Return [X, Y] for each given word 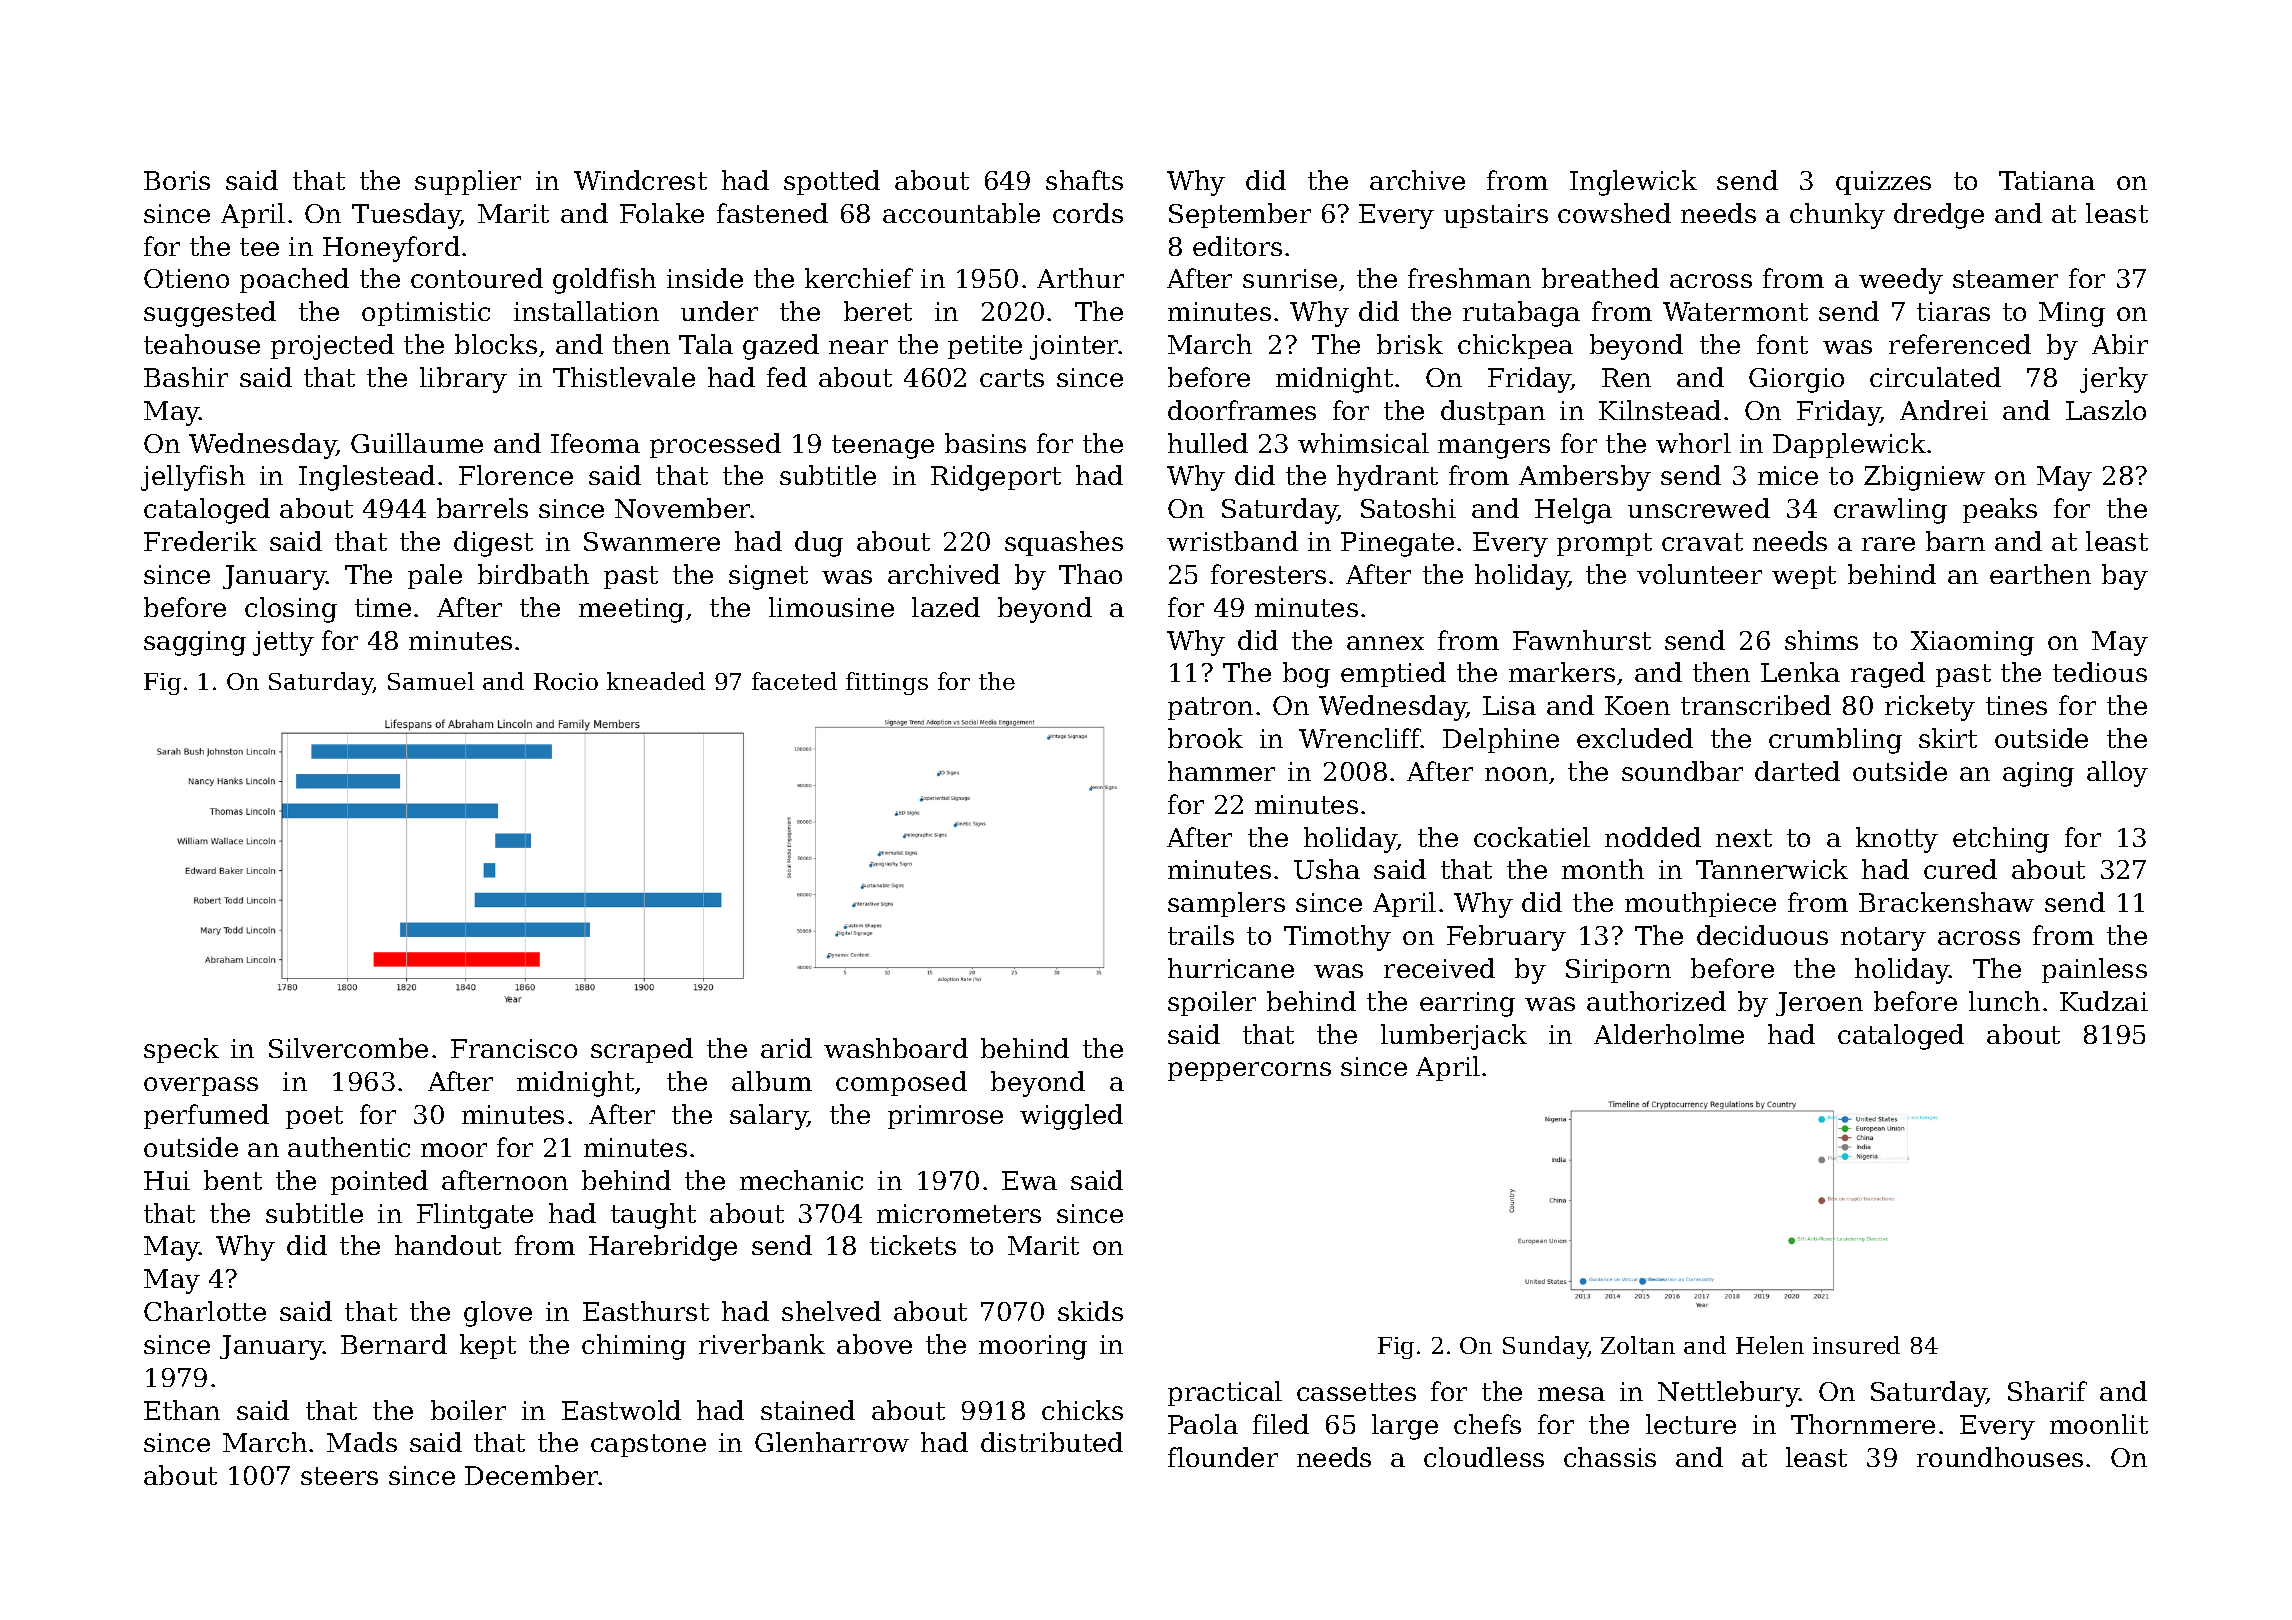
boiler [468, 1410]
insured [1856, 1345]
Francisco [514, 1048]
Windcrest [640, 180]
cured [1960, 869]
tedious [2100, 672]
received [1439, 968]
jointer [1074, 347]
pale [435, 576]
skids [1090, 1311]
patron [1210, 708]
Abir [2120, 344]
